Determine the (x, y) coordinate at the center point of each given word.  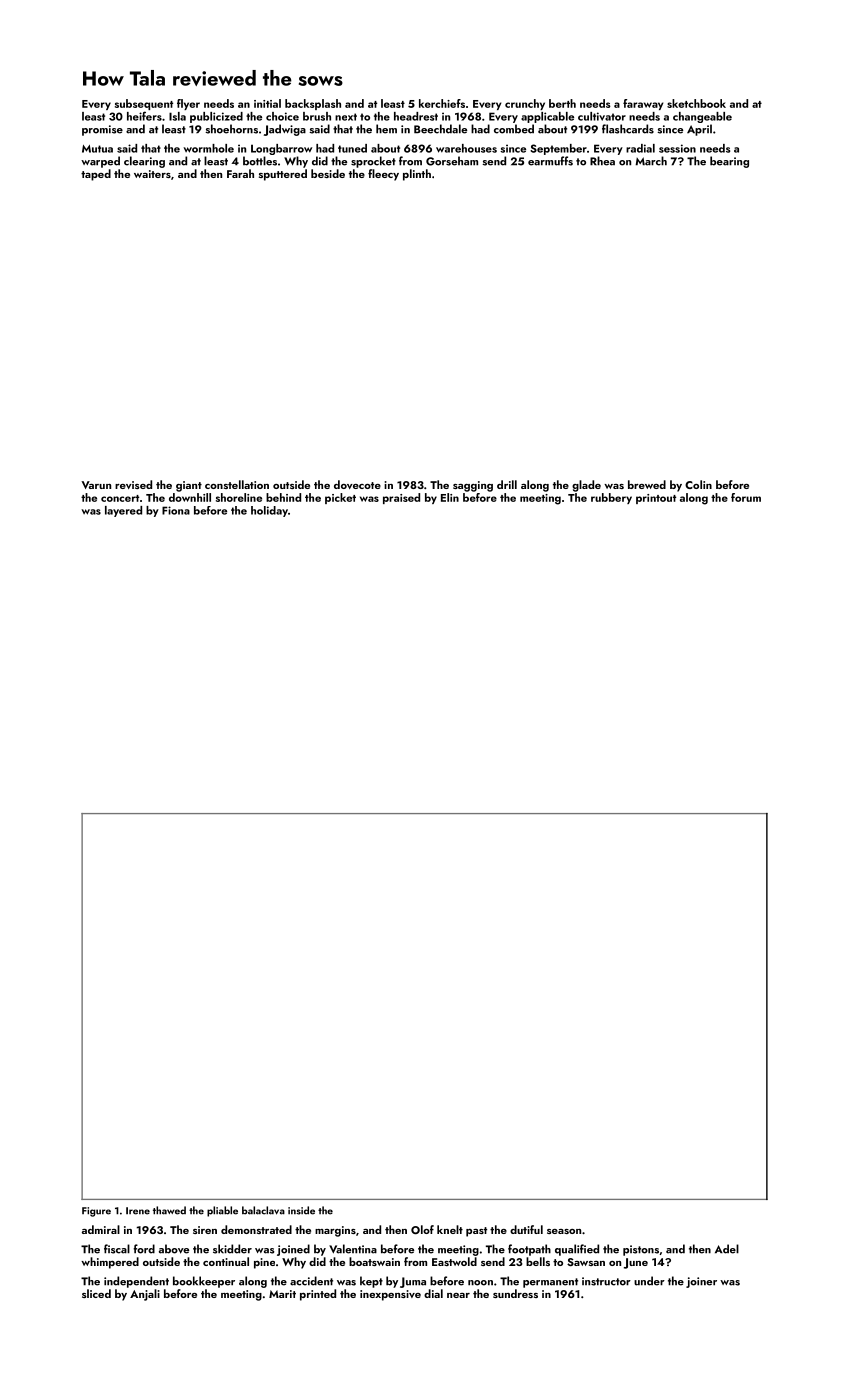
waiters (152, 174)
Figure (96, 1212)
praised (401, 498)
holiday (269, 511)
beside (328, 173)
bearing (729, 162)
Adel (727, 1249)
